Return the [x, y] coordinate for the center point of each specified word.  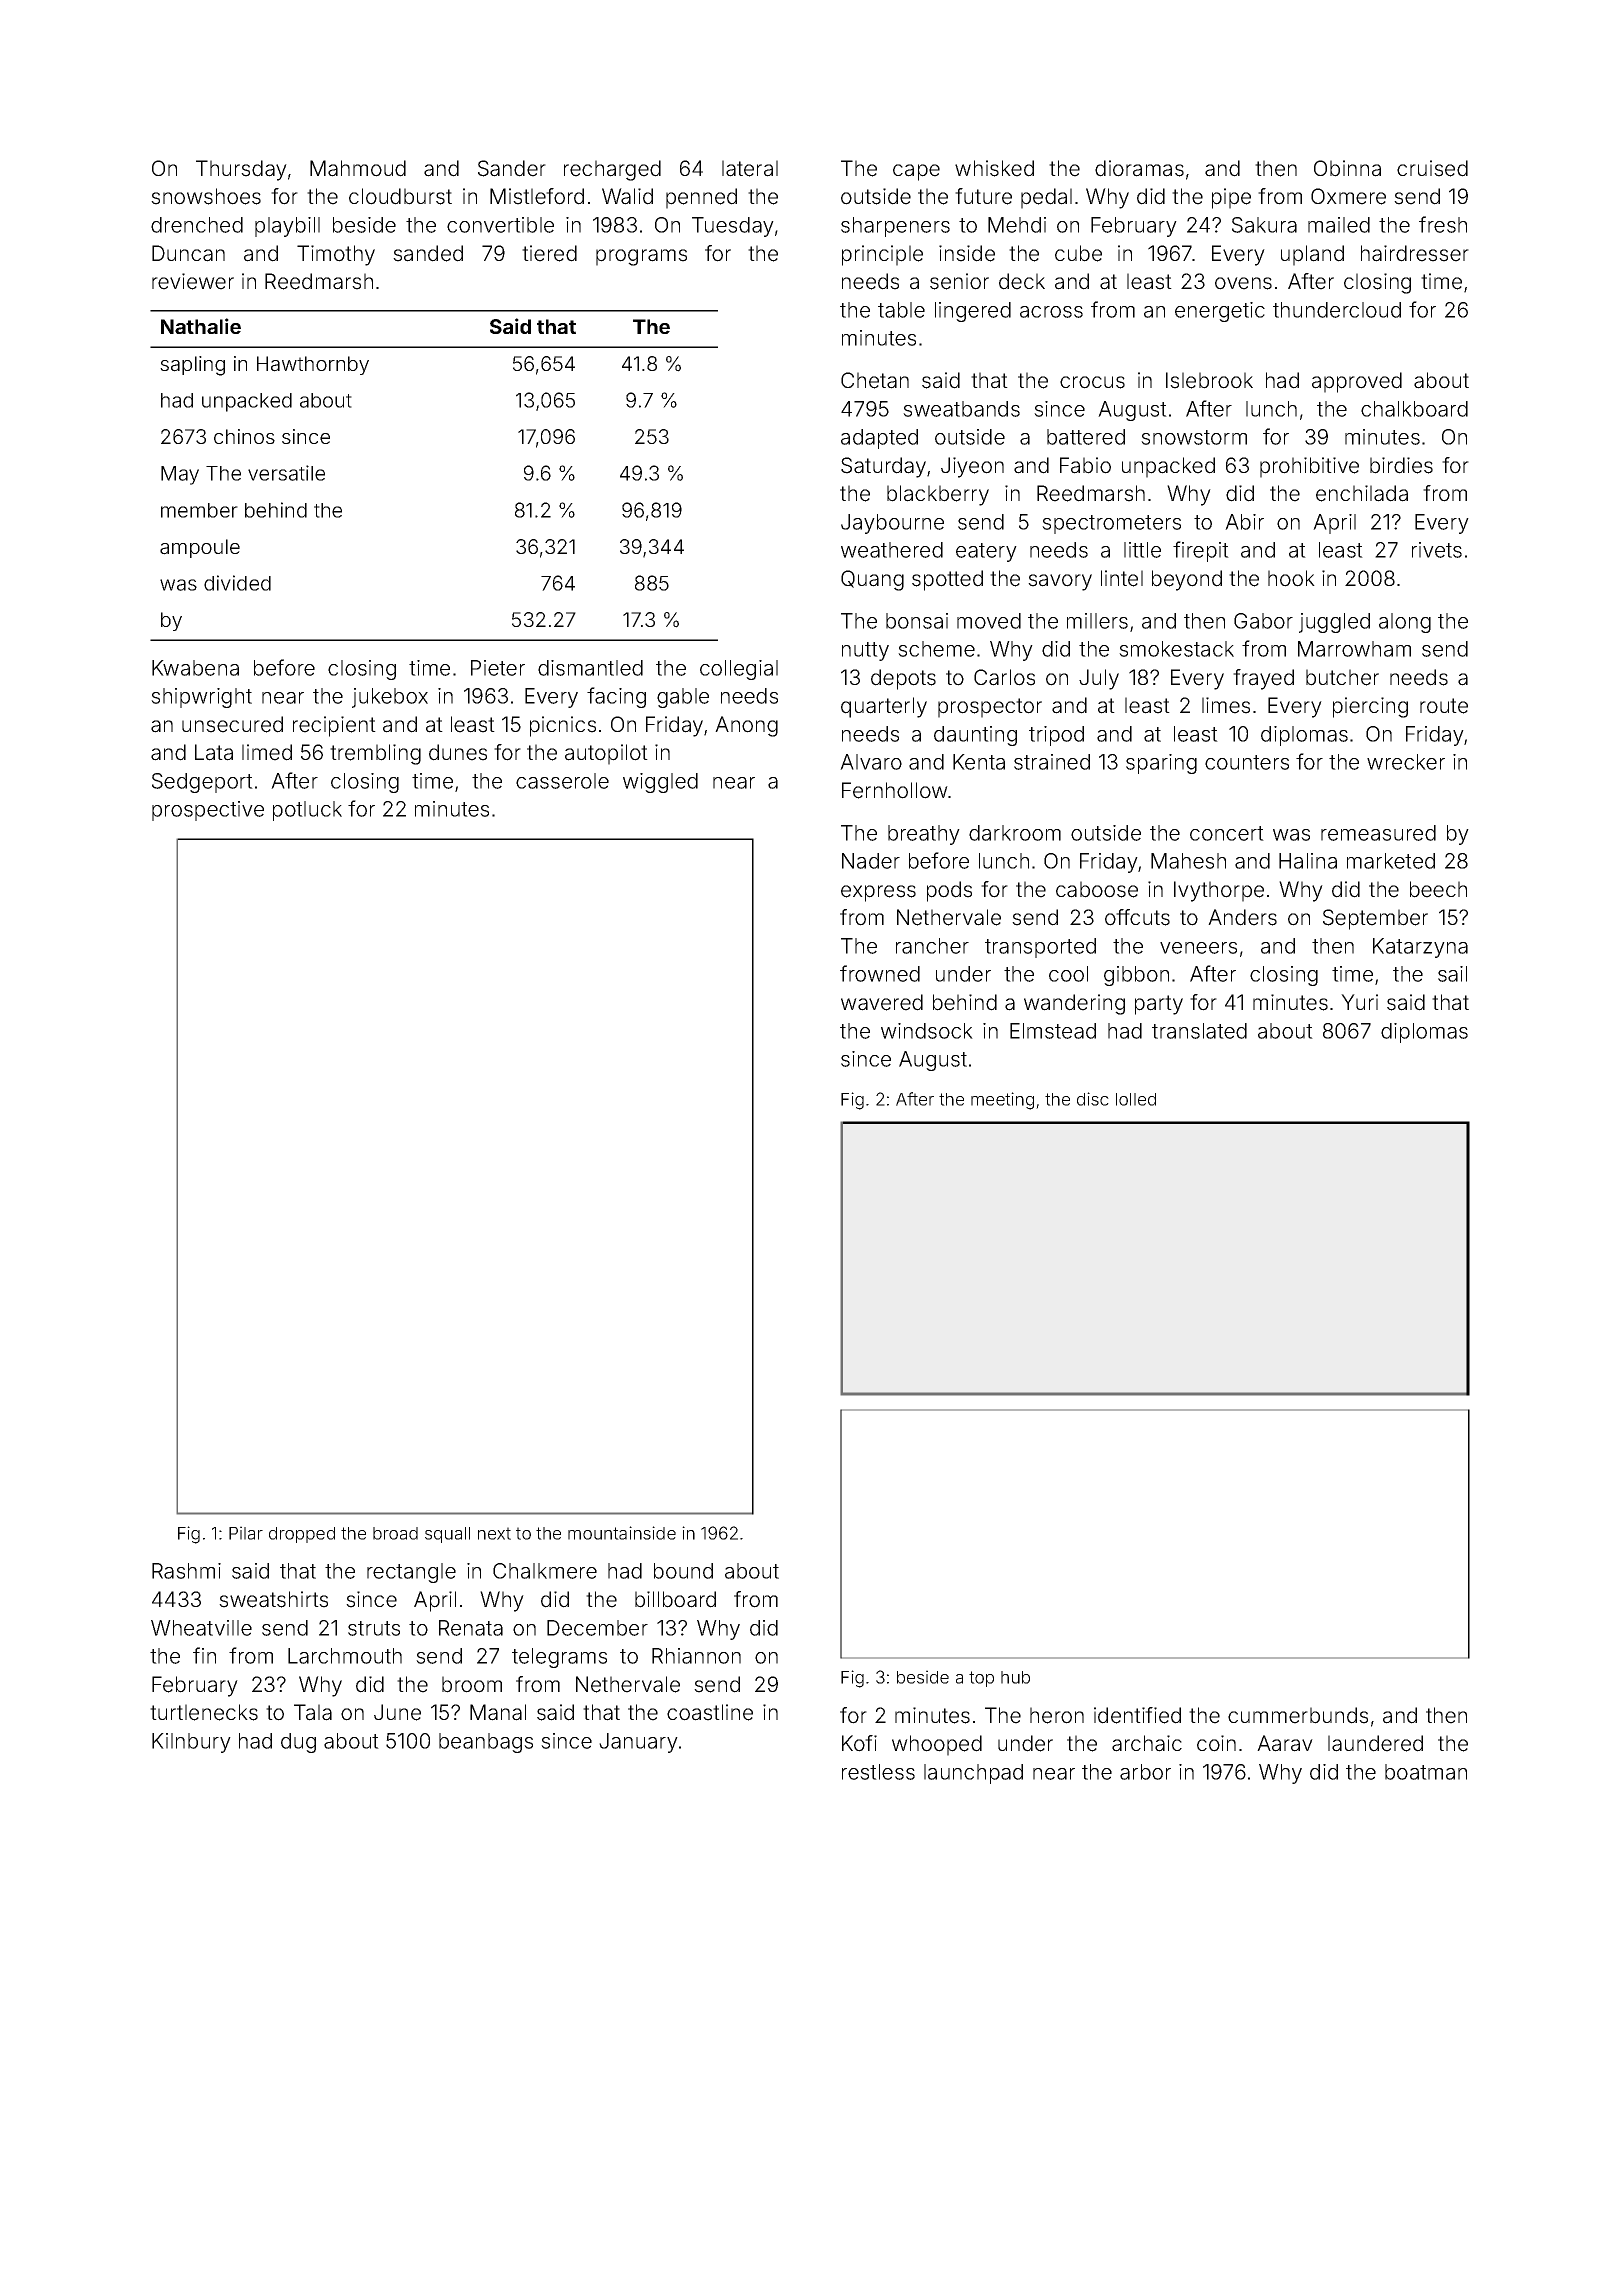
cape [916, 172]
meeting [1002, 1101]
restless [878, 1772]
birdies [1401, 465]
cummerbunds [1298, 1715]
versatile [286, 473]
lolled [1136, 1099]
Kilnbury [191, 1743]
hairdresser [1415, 253]
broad [395, 1533]
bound [683, 1571]
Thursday [241, 170]
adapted [879, 439]
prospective [208, 811]
